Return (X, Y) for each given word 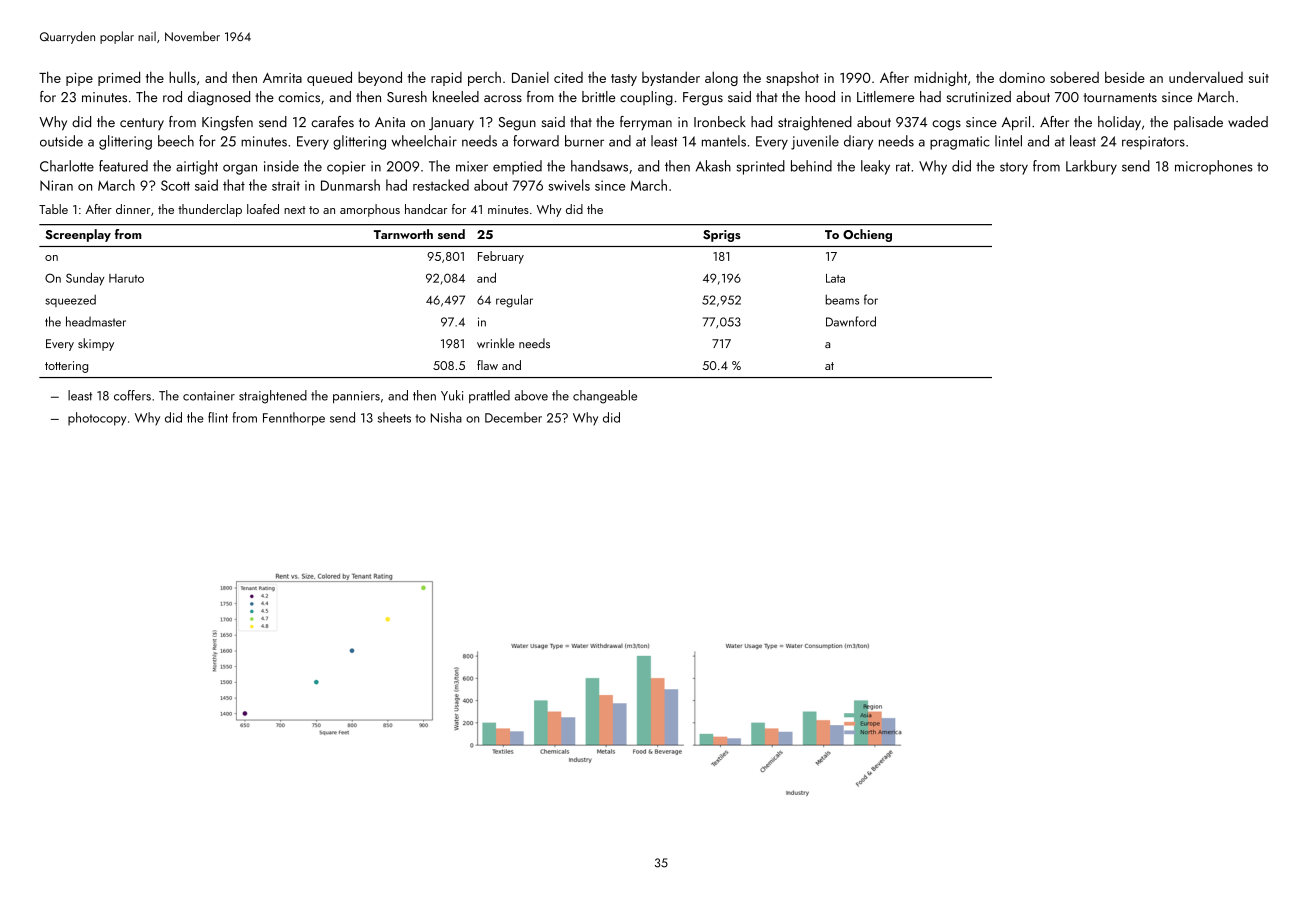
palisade (1198, 123)
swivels (569, 185)
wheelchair (424, 141)
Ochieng (867, 235)
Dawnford (851, 321)
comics (299, 97)
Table (53, 209)
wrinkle (495, 343)
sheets (394, 417)
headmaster (96, 321)
